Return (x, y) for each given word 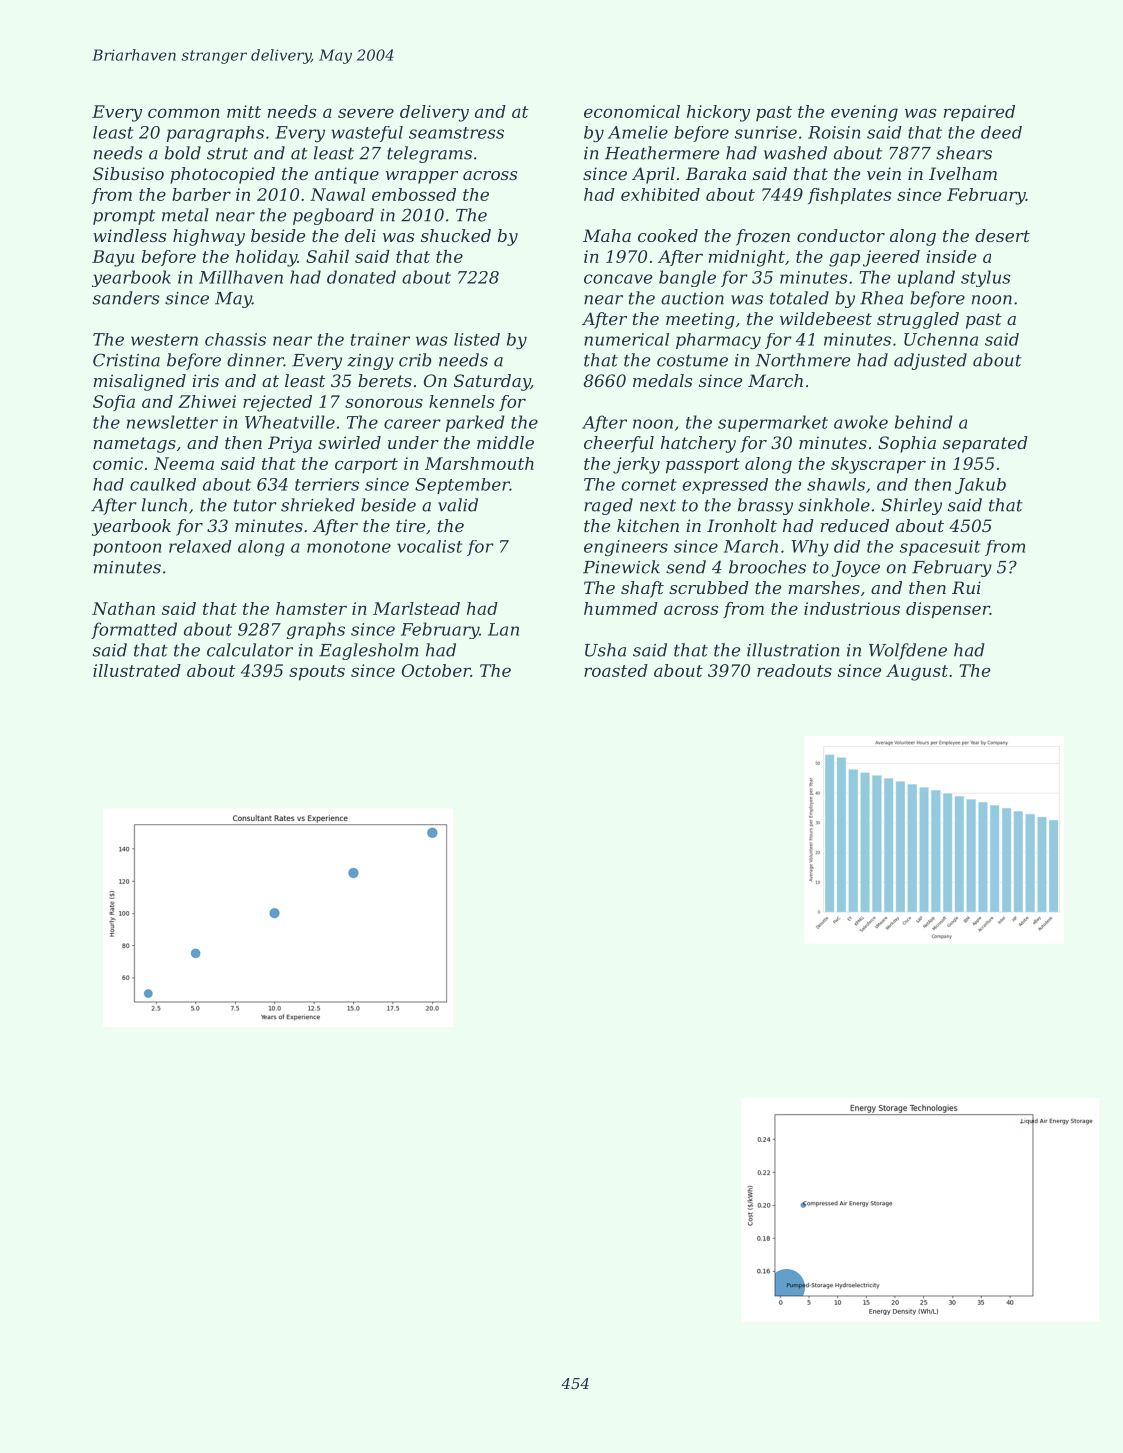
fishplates (849, 196)
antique (347, 175)
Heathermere (662, 153)
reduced (855, 525)
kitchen (648, 525)
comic (118, 463)
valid (458, 505)
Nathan (123, 608)
